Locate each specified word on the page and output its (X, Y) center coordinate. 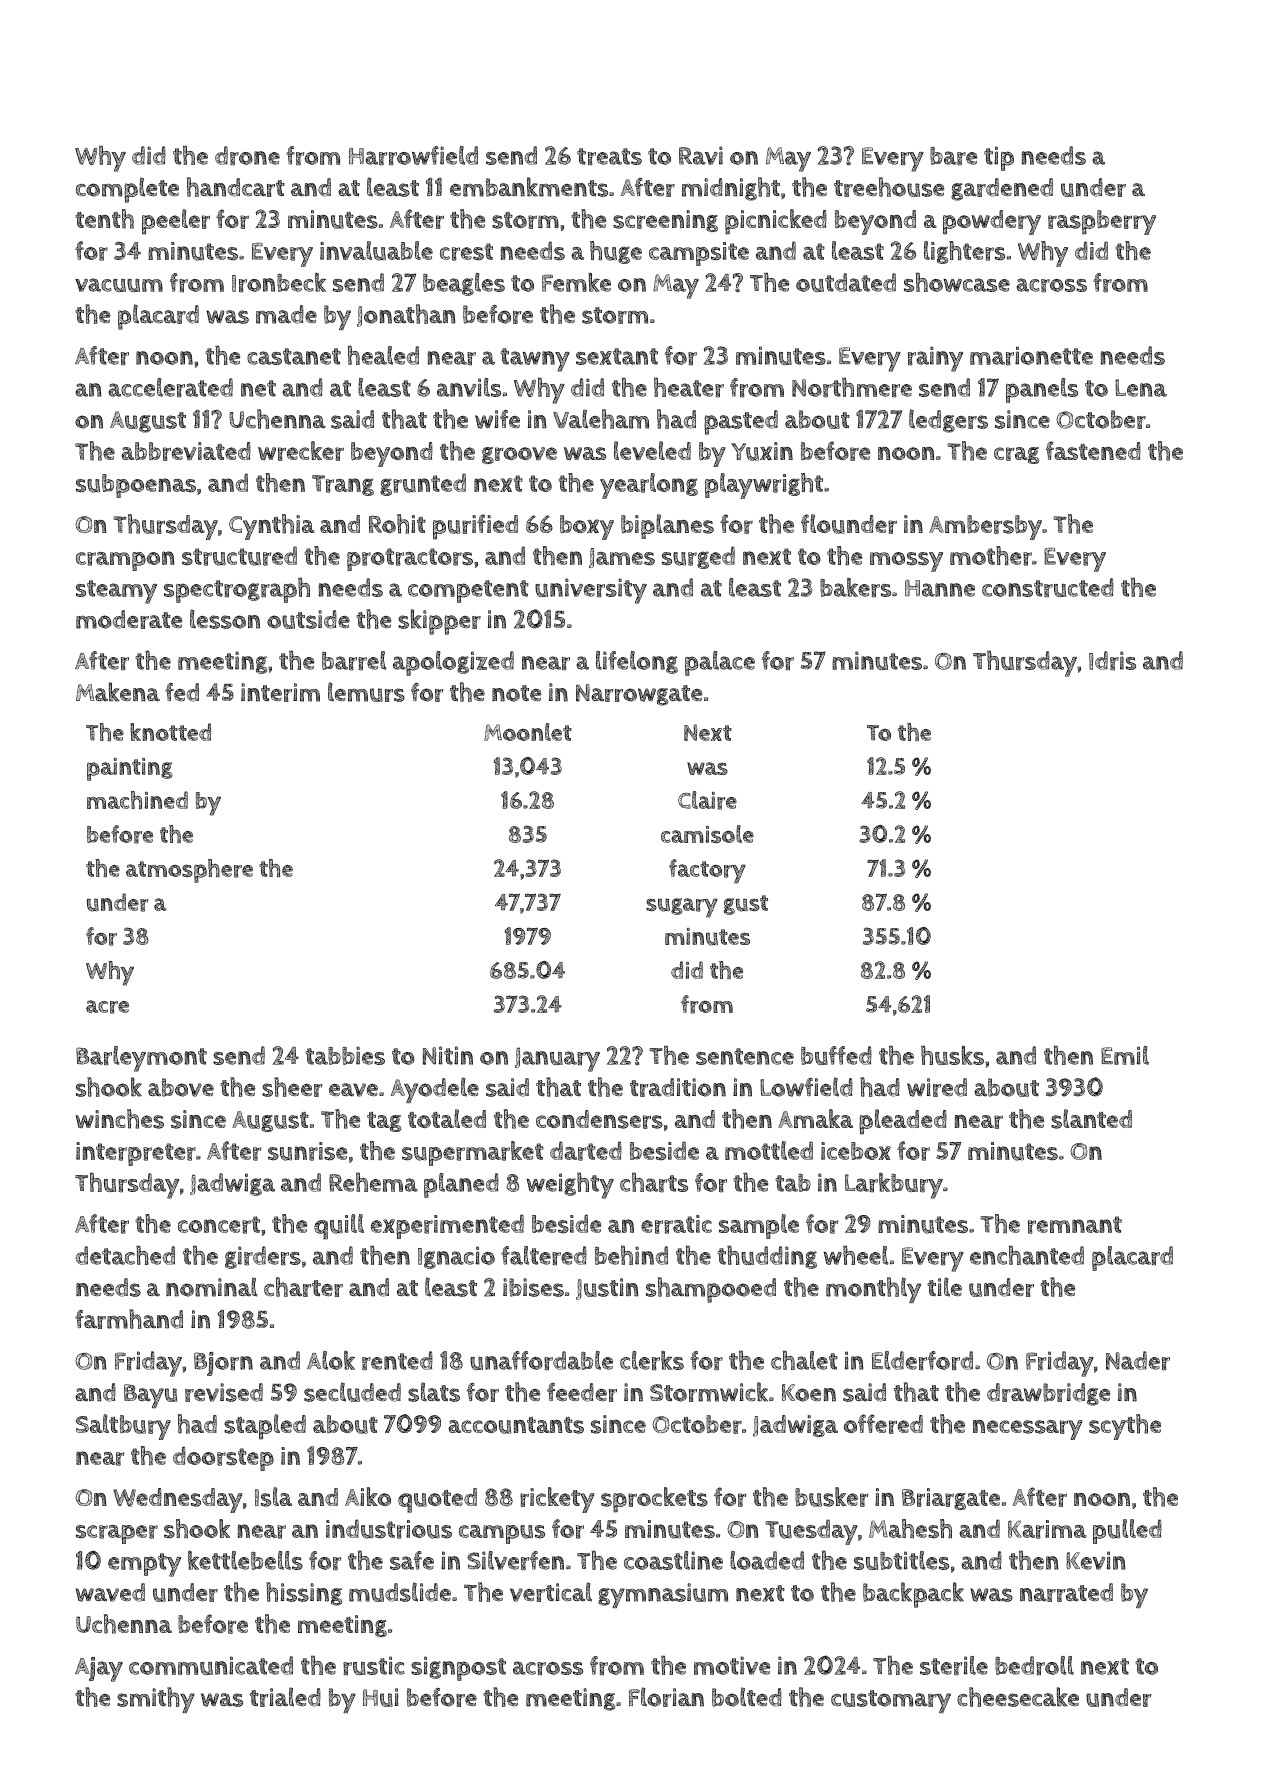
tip (999, 158)
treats (609, 157)
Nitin (448, 1055)
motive (732, 1665)
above (181, 1087)
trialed (285, 1697)
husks (952, 1055)
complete (127, 190)
